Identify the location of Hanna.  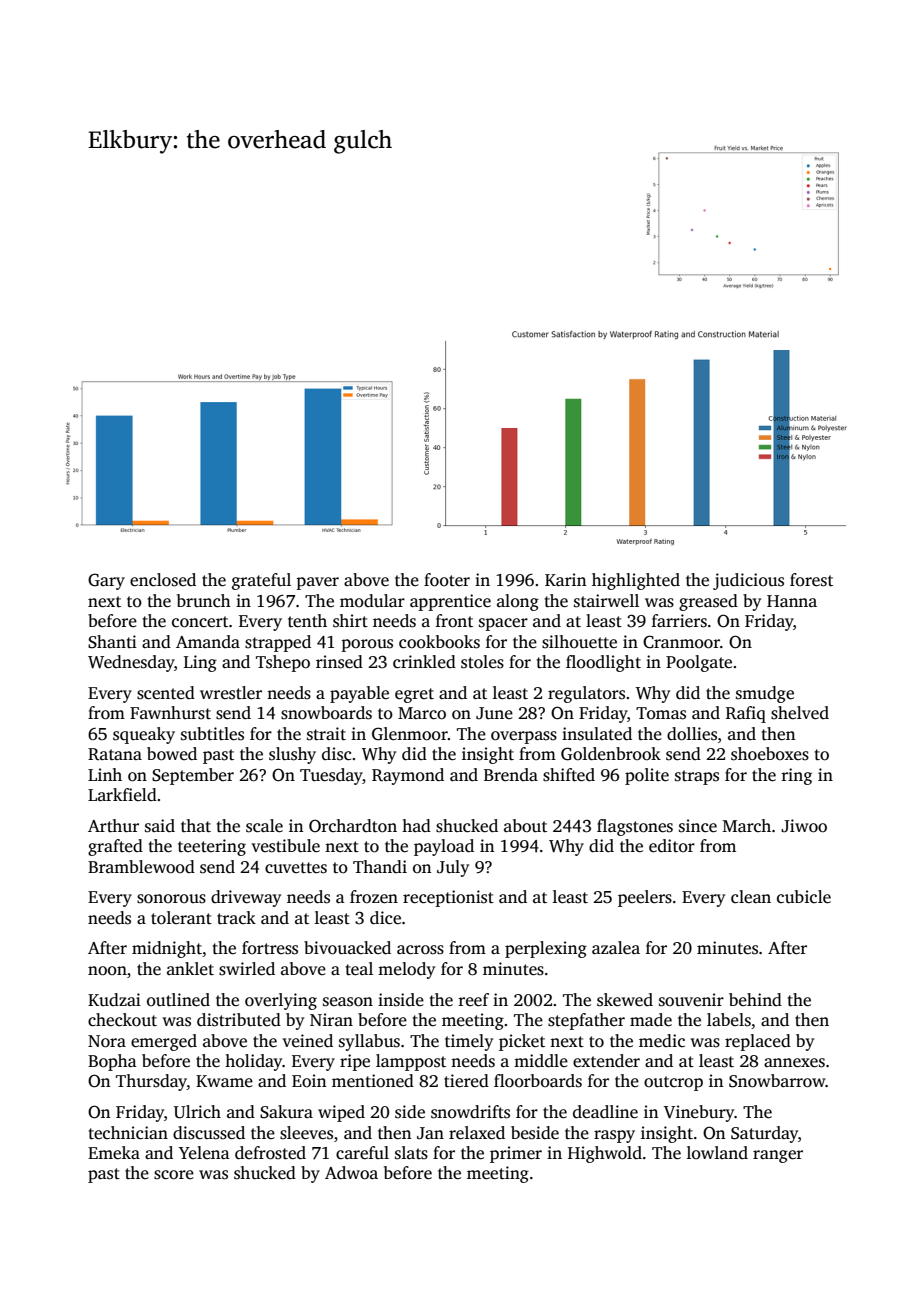
(792, 601).
